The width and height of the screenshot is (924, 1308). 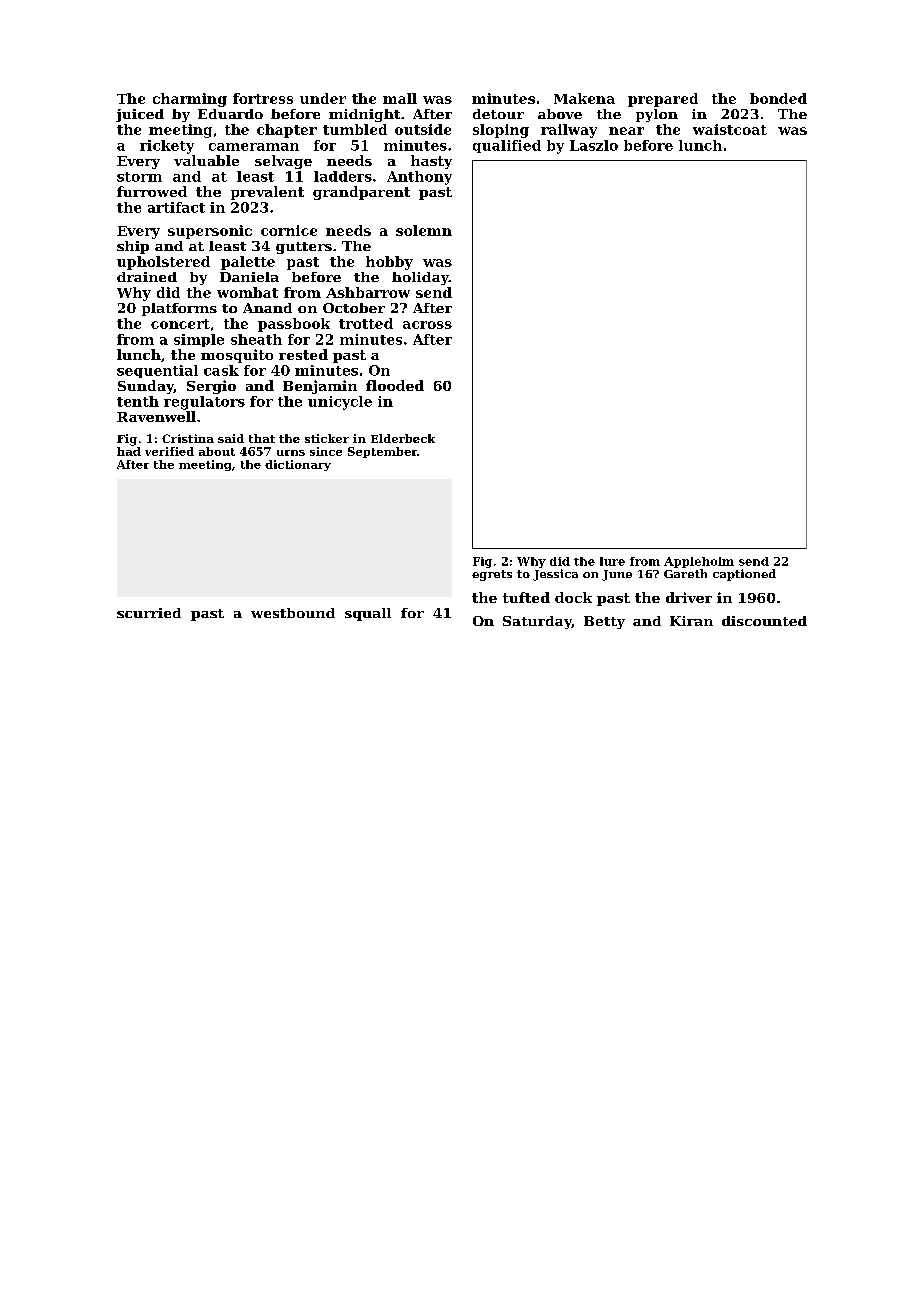 I want to click on Sunday, so click(x=146, y=387).
